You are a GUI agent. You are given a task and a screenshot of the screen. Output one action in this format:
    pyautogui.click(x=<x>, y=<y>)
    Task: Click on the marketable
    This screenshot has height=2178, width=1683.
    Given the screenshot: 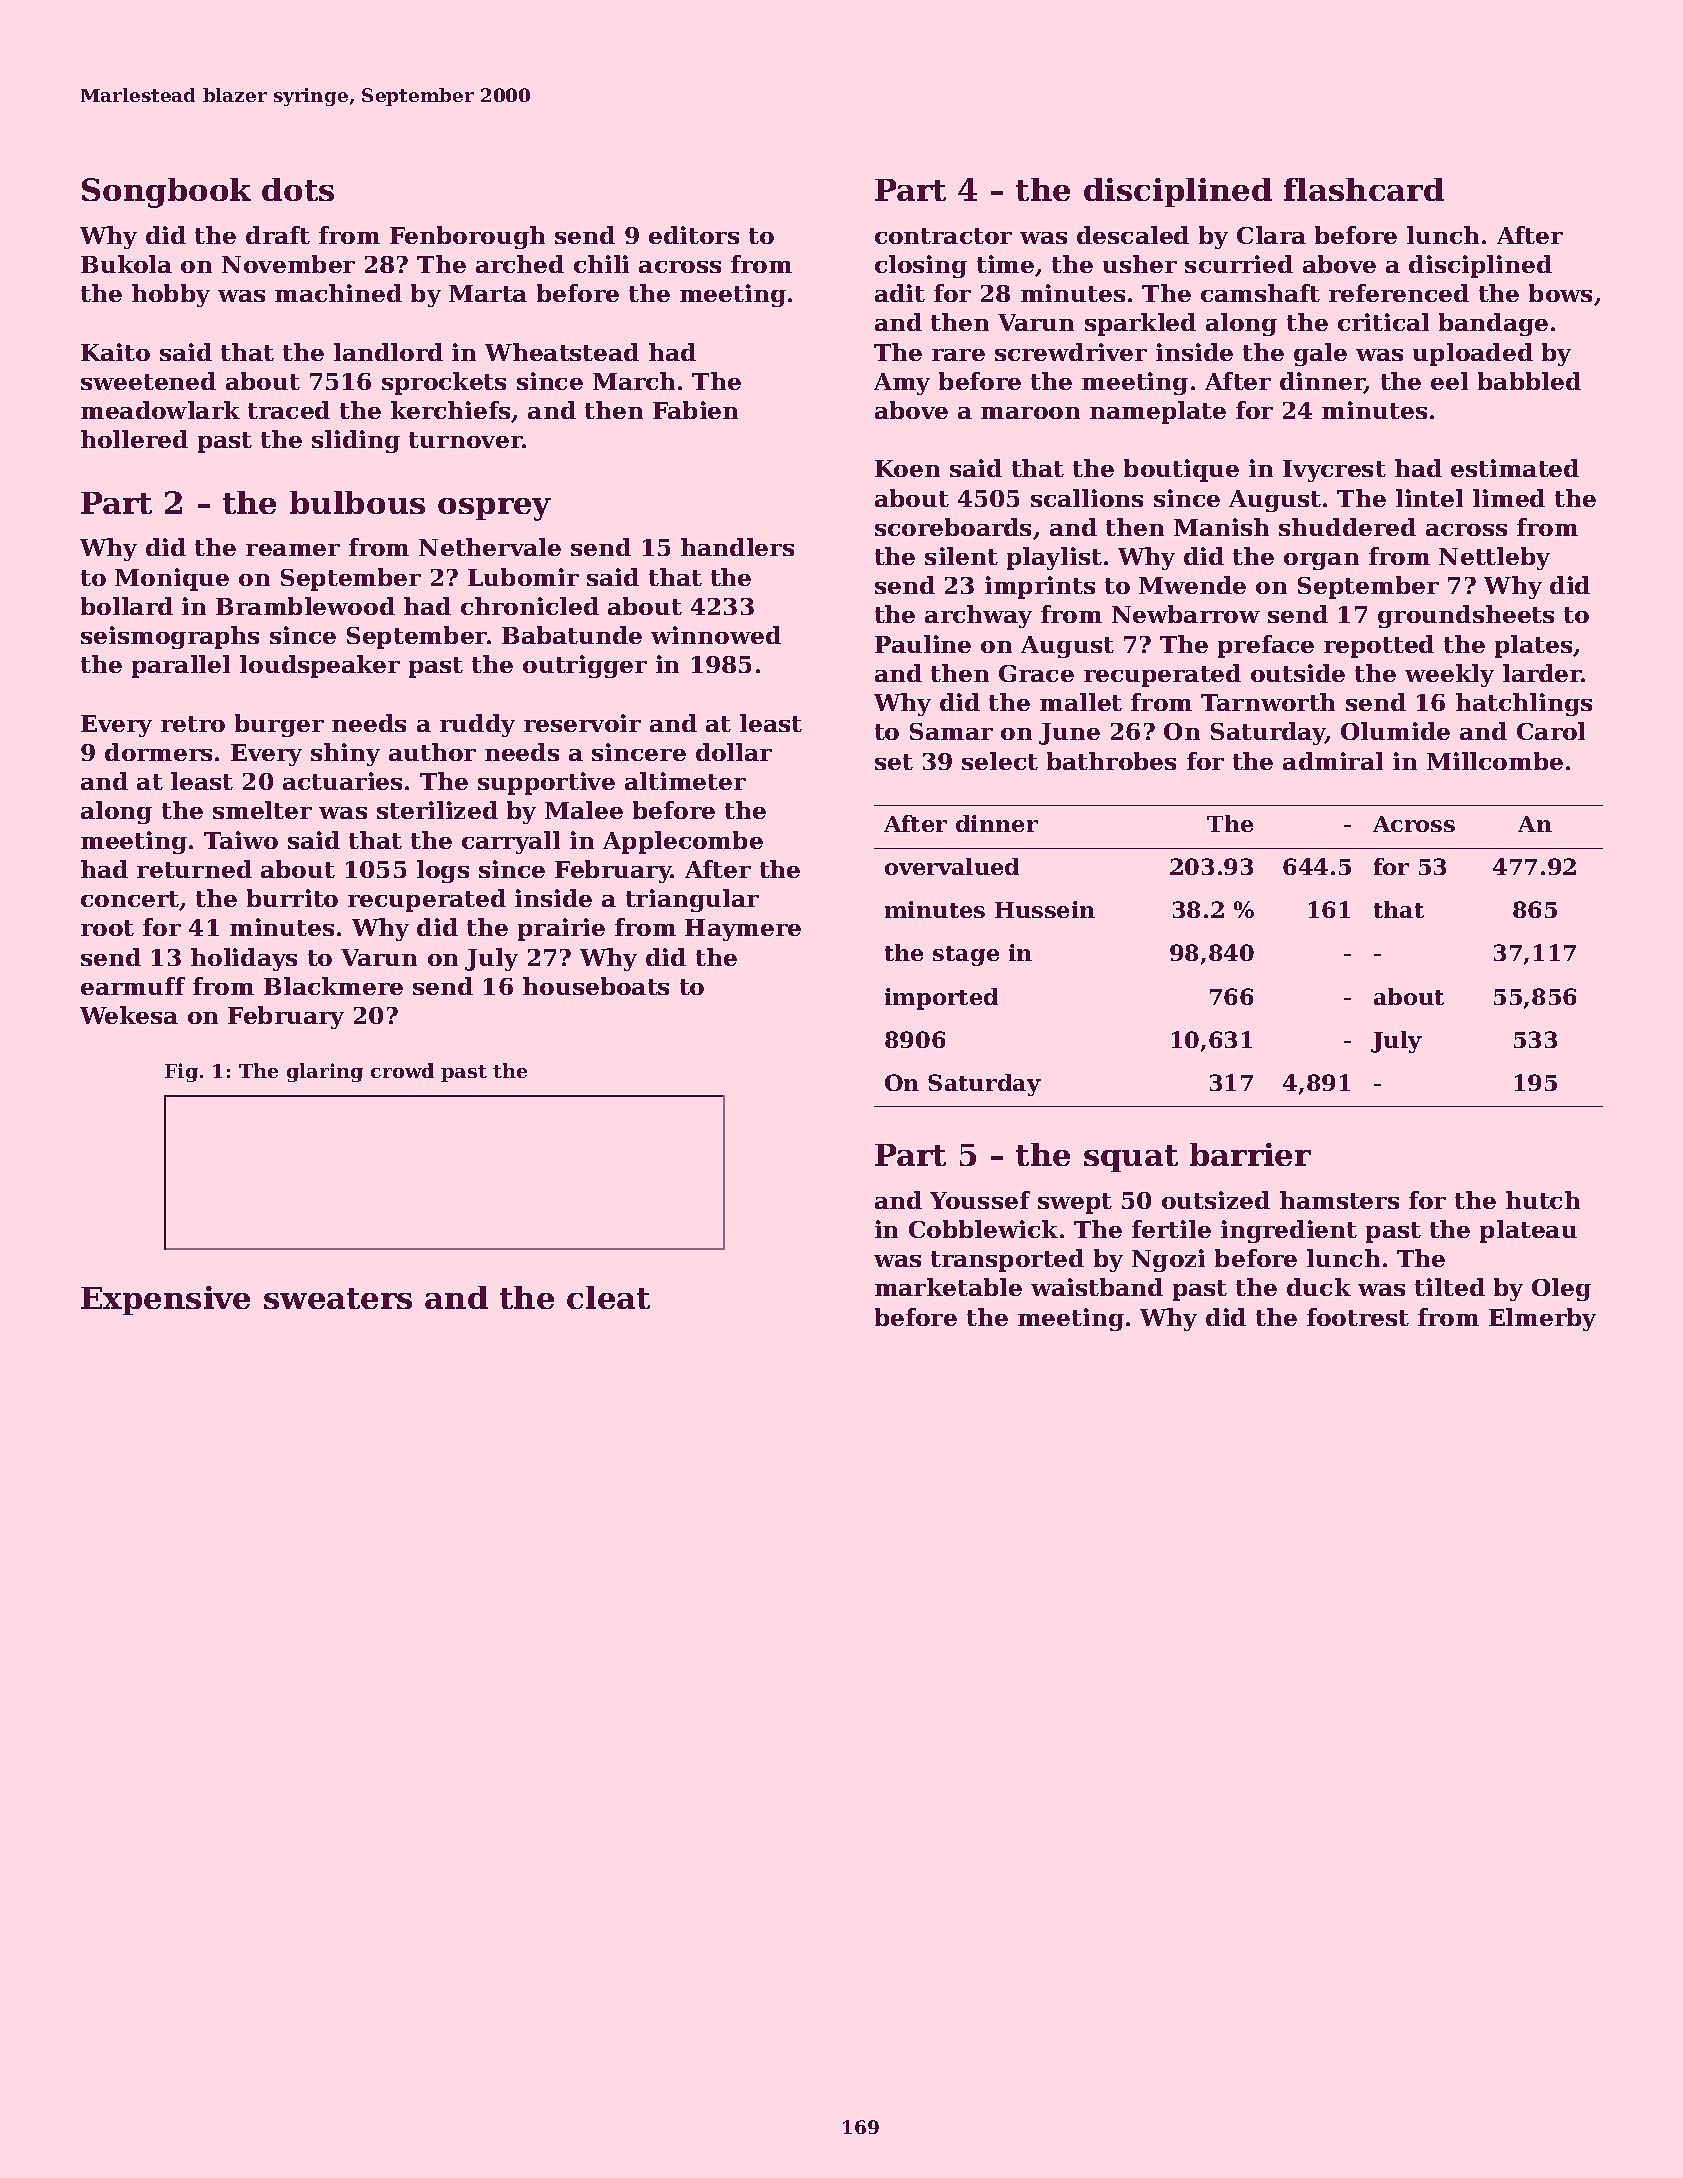 What is the action you would take?
    pyautogui.click(x=948, y=1287)
